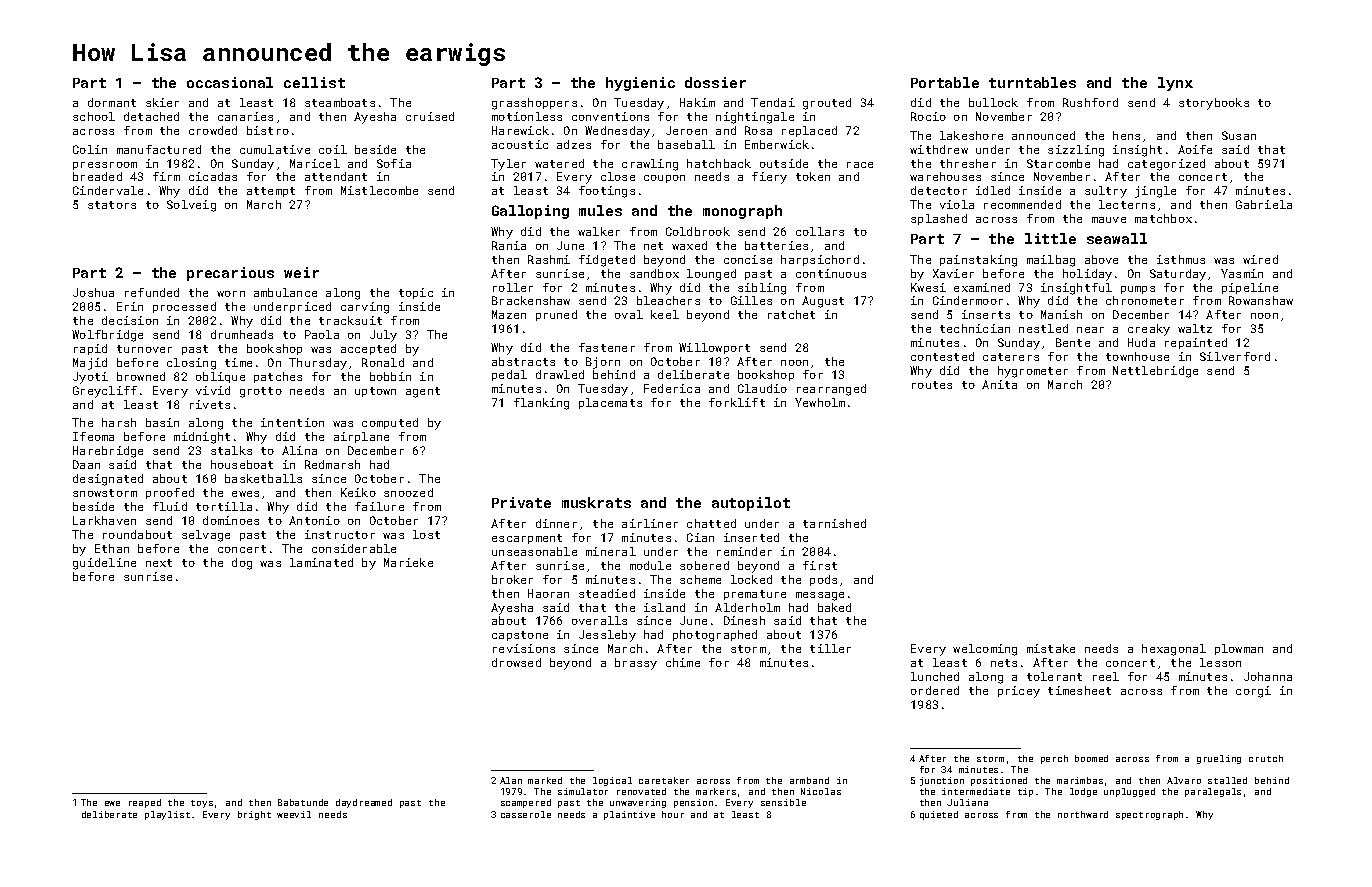 Image resolution: width=1372 pixels, height=887 pixels. What do you see at coordinates (999, 781) in the page?
I see `positioned` at bounding box center [999, 781].
